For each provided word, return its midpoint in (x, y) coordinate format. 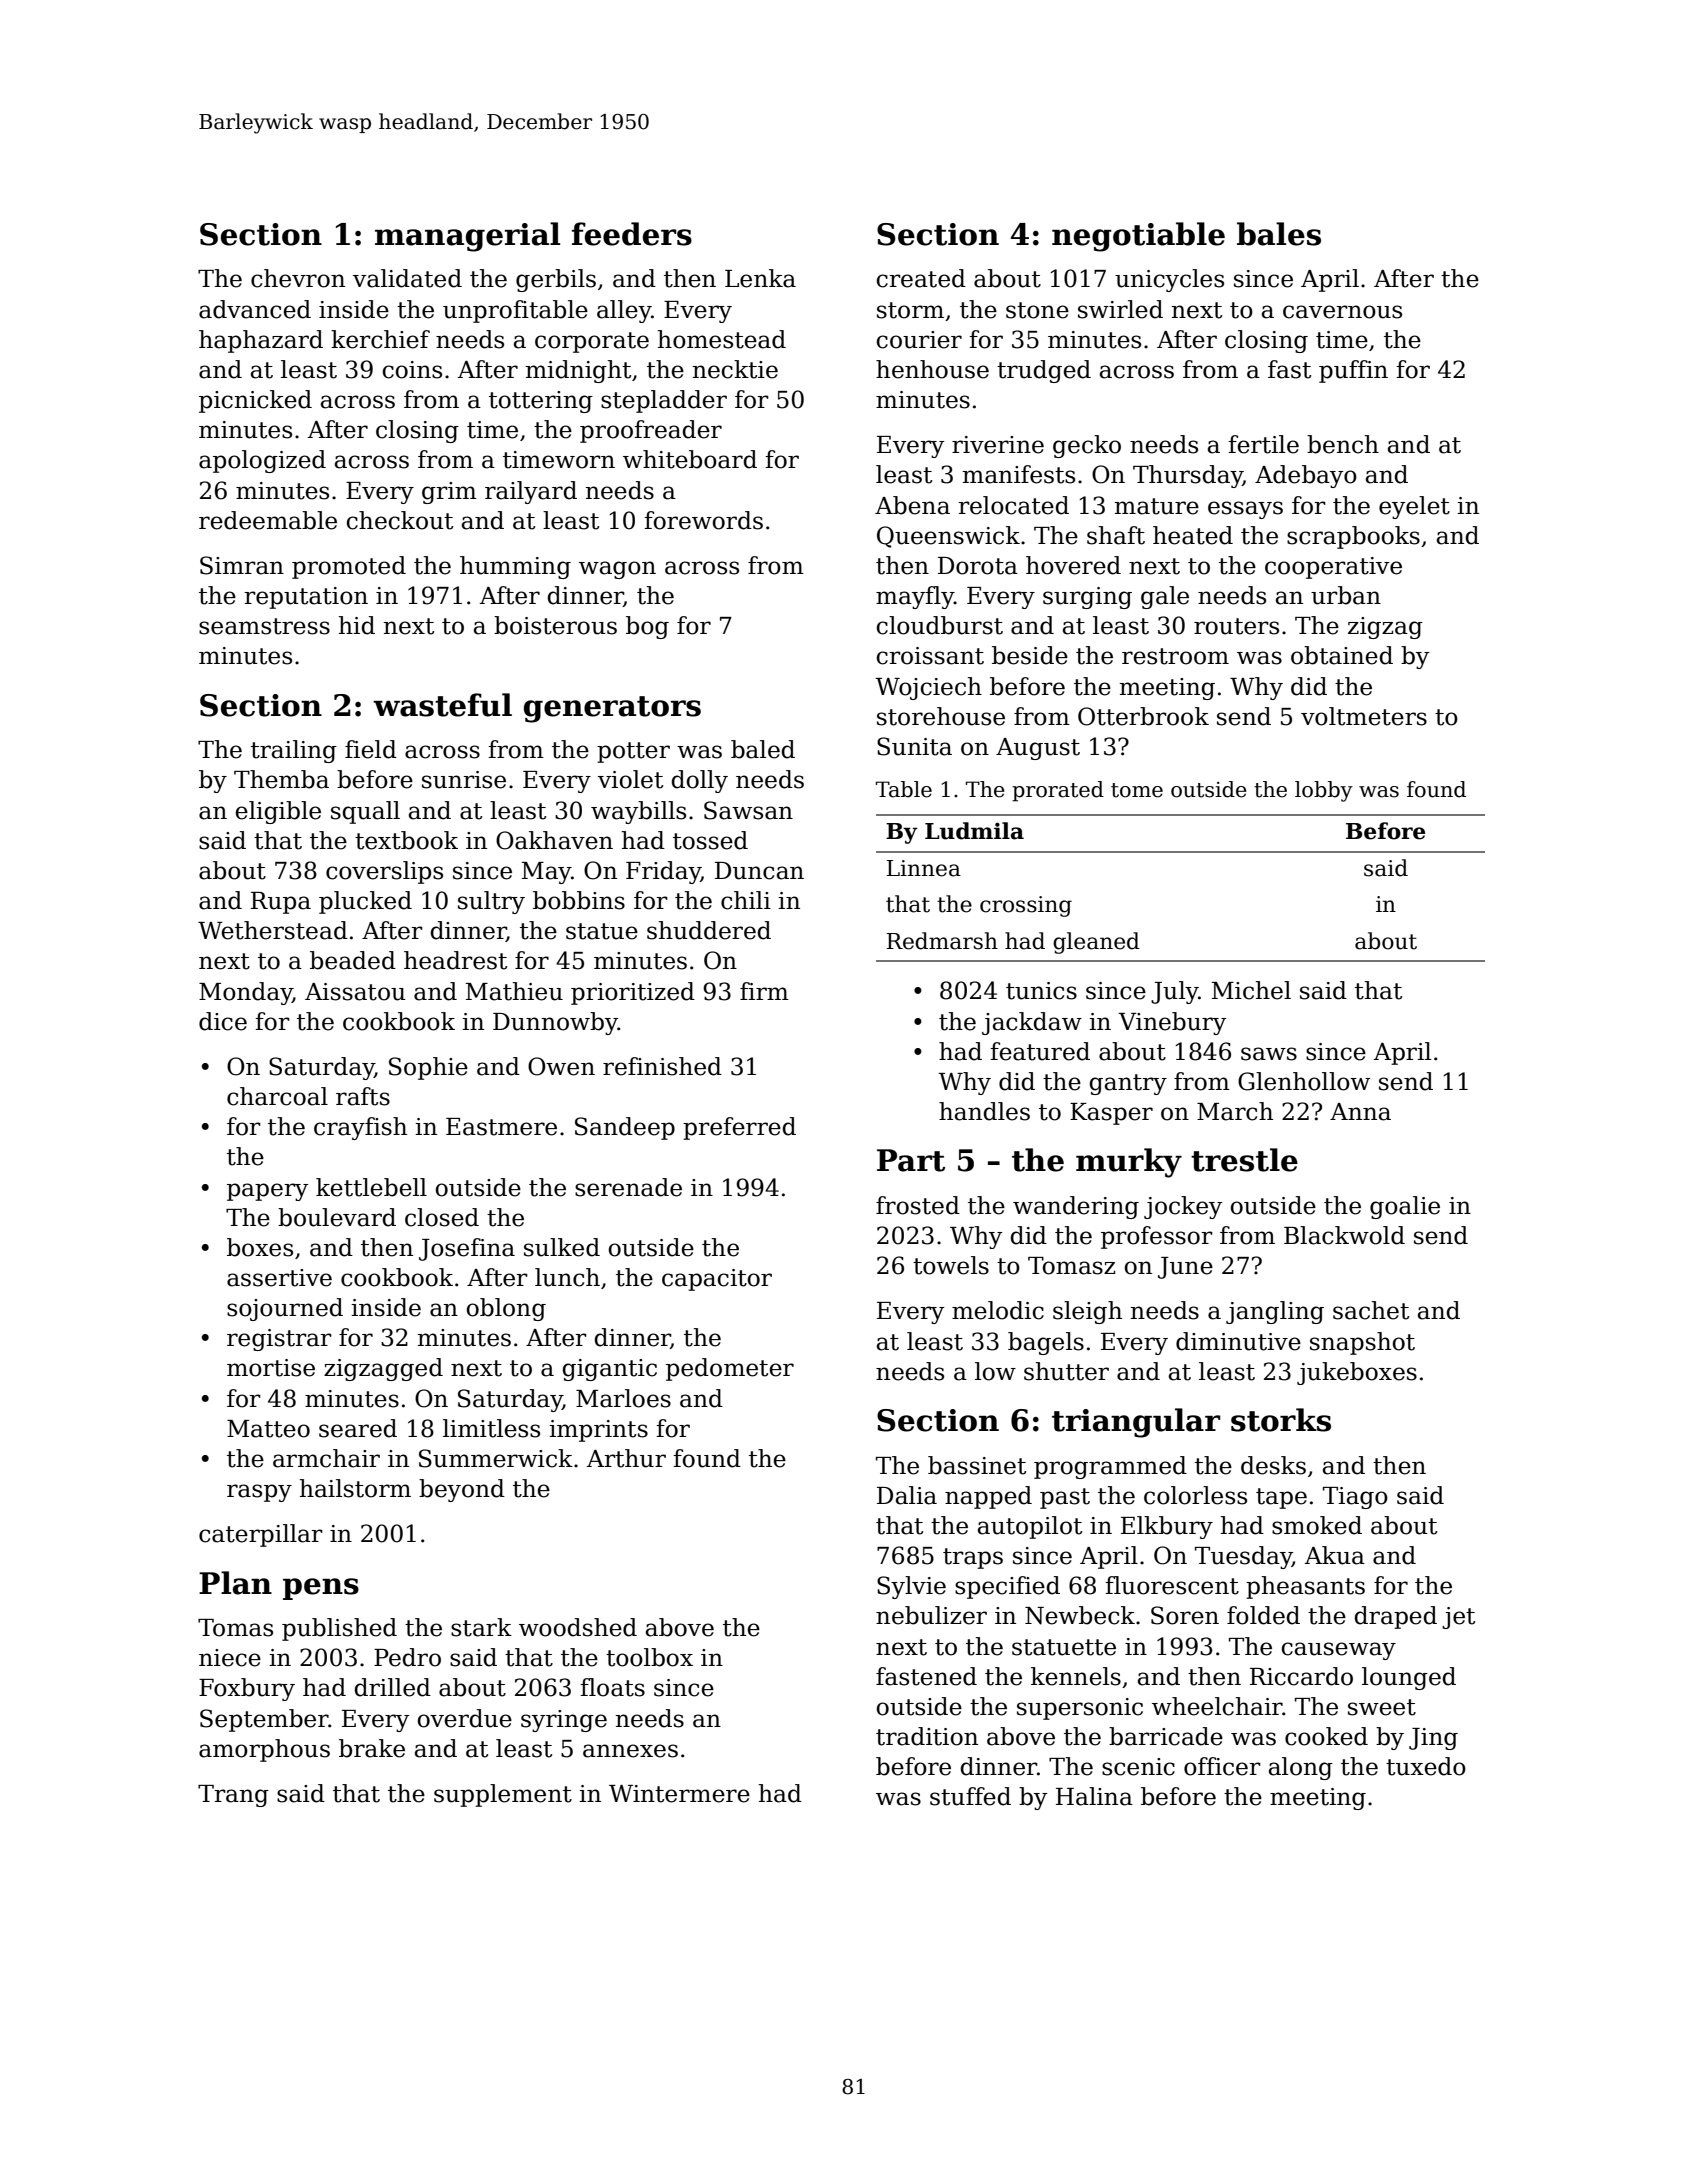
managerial (467, 237)
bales (1279, 234)
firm (764, 991)
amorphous (264, 1750)
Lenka (760, 278)
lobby (1324, 791)
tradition (927, 1736)
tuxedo (1426, 1766)
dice (223, 1021)
